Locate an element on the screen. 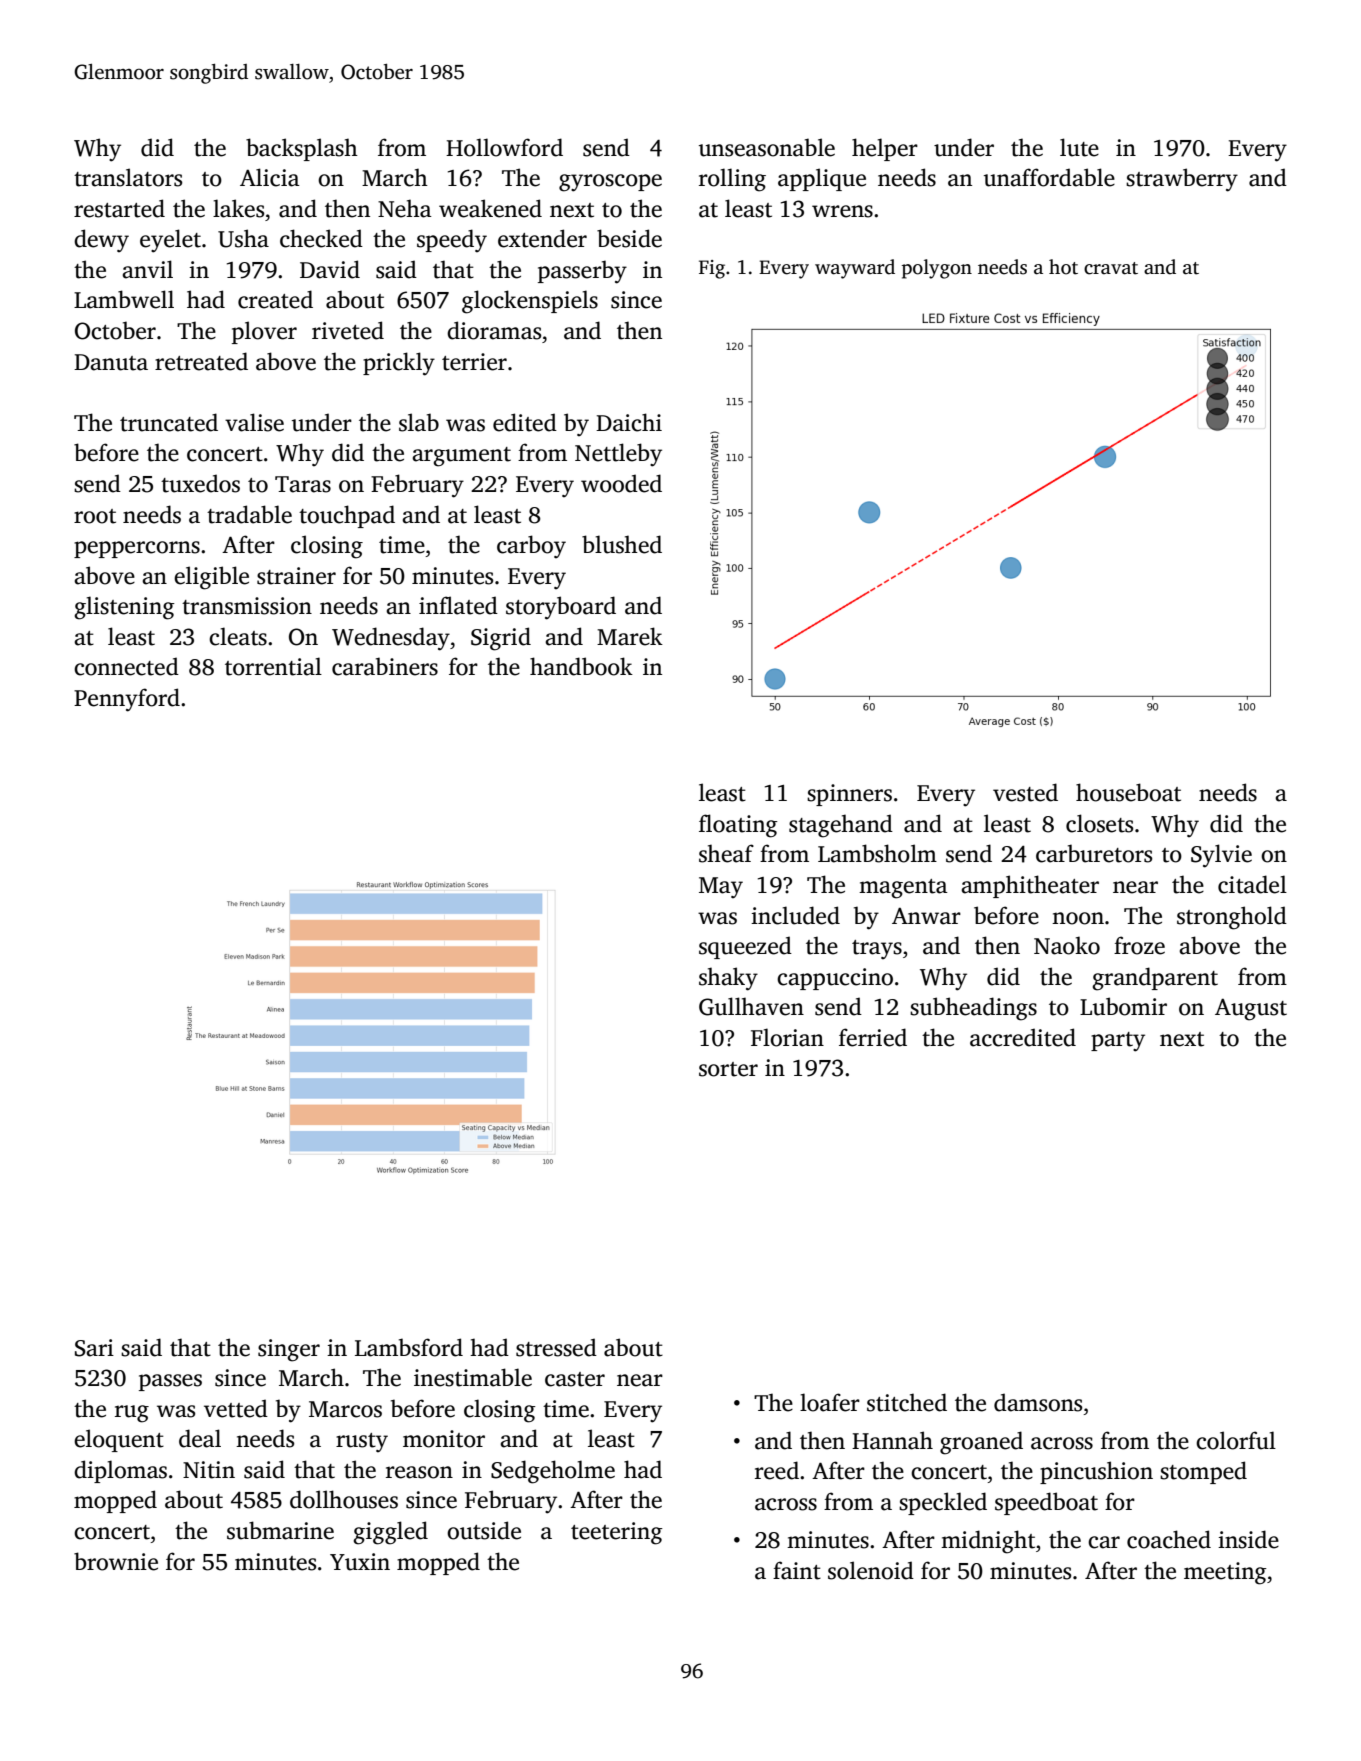 The height and width of the screenshot is (1761, 1361). Daichi is located at coordinates (629, 422).
